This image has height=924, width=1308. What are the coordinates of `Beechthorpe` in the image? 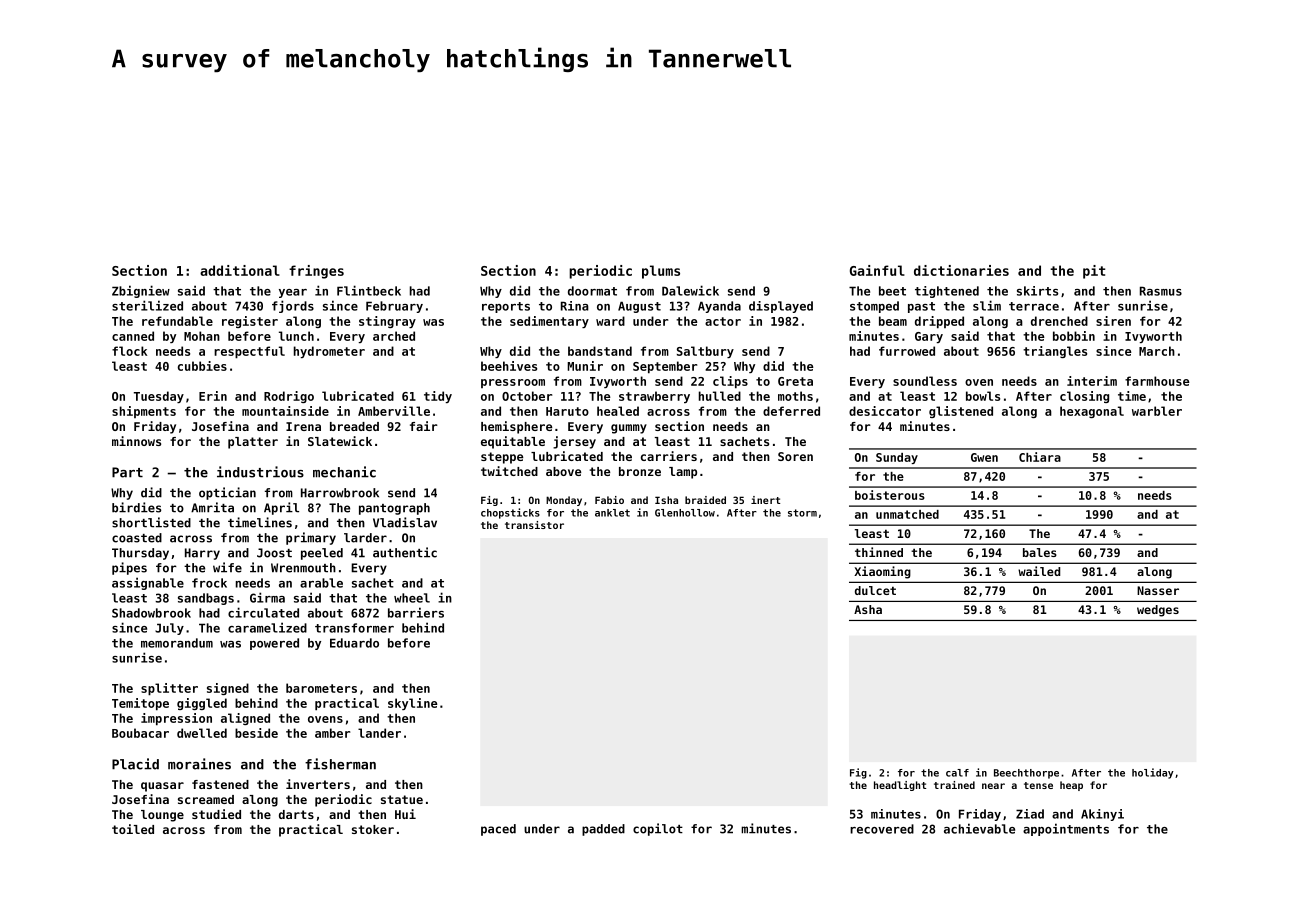 It's located at (1026, 774).
